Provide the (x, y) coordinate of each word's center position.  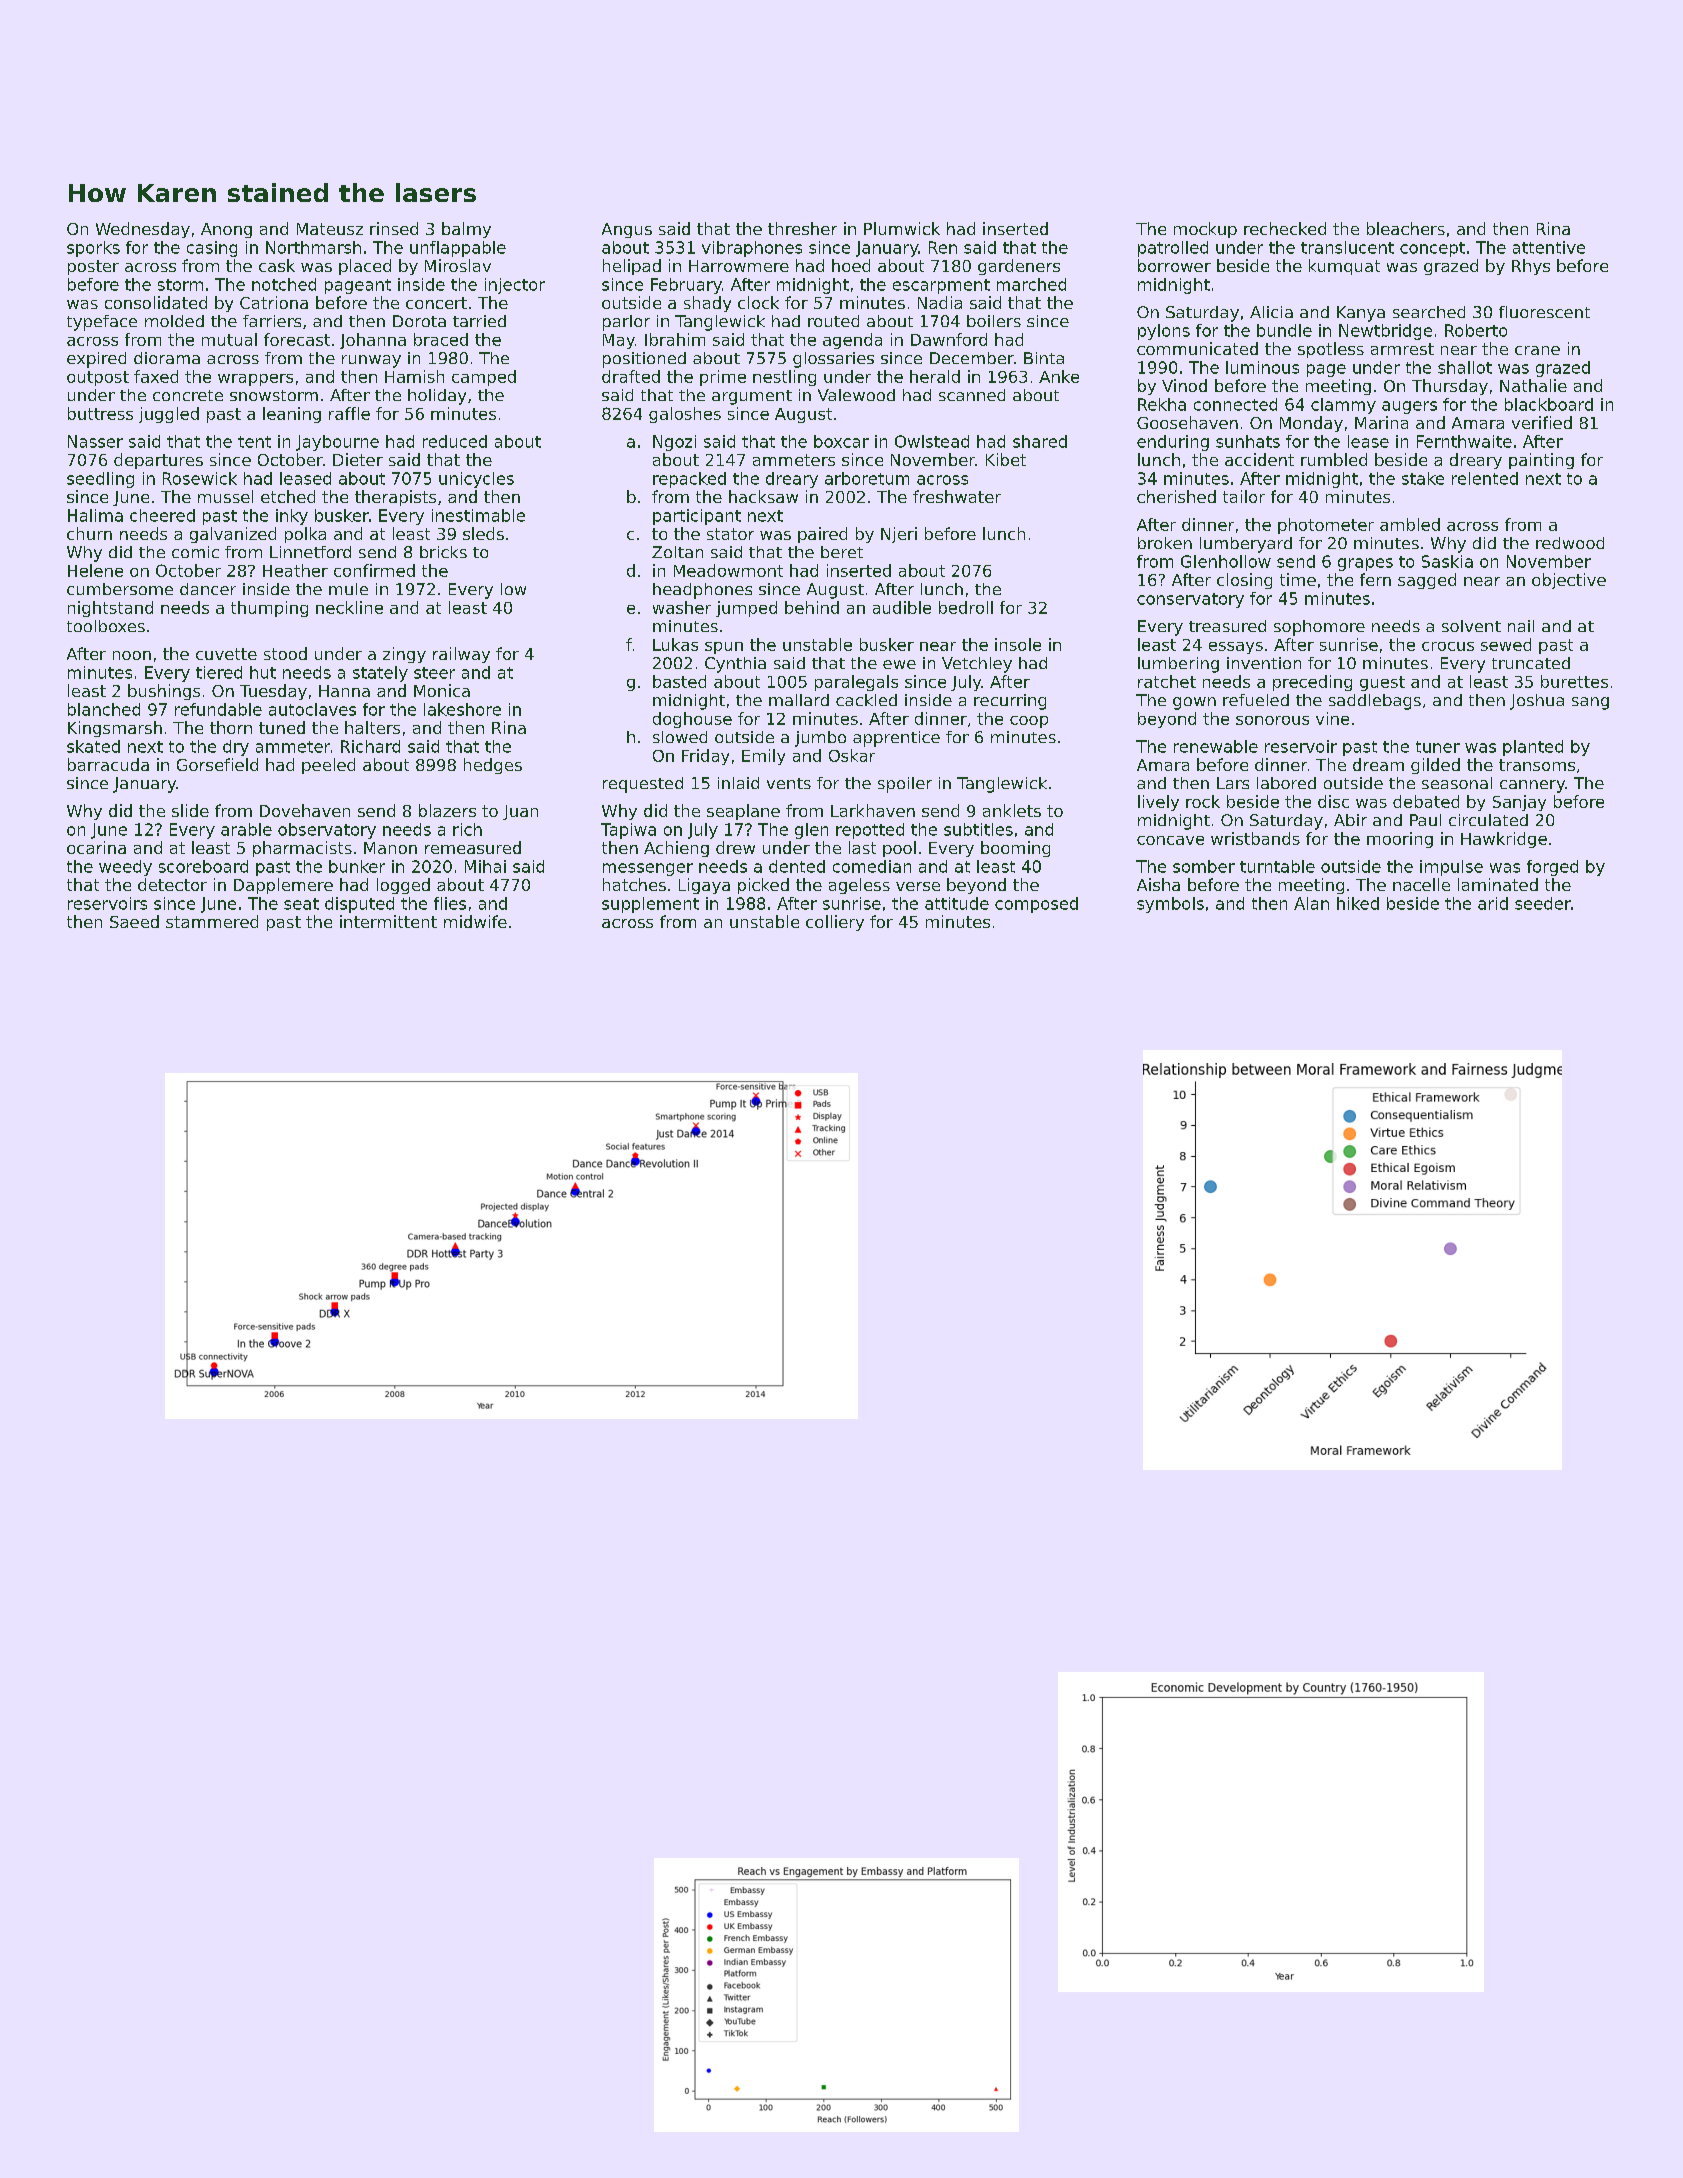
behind (812, 607)
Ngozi (674, 443)
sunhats (1248, 441)
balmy (466, 230)
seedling (100, 480)
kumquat (1344, 267)
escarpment (941, 286)
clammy (1343, 406)
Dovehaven (305, 810)
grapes (1365, 564)
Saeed (134, 921)
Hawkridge (1504, 840)
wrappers (255, 380)
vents (789, 783)
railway (461, 655)
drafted (631, 376)
